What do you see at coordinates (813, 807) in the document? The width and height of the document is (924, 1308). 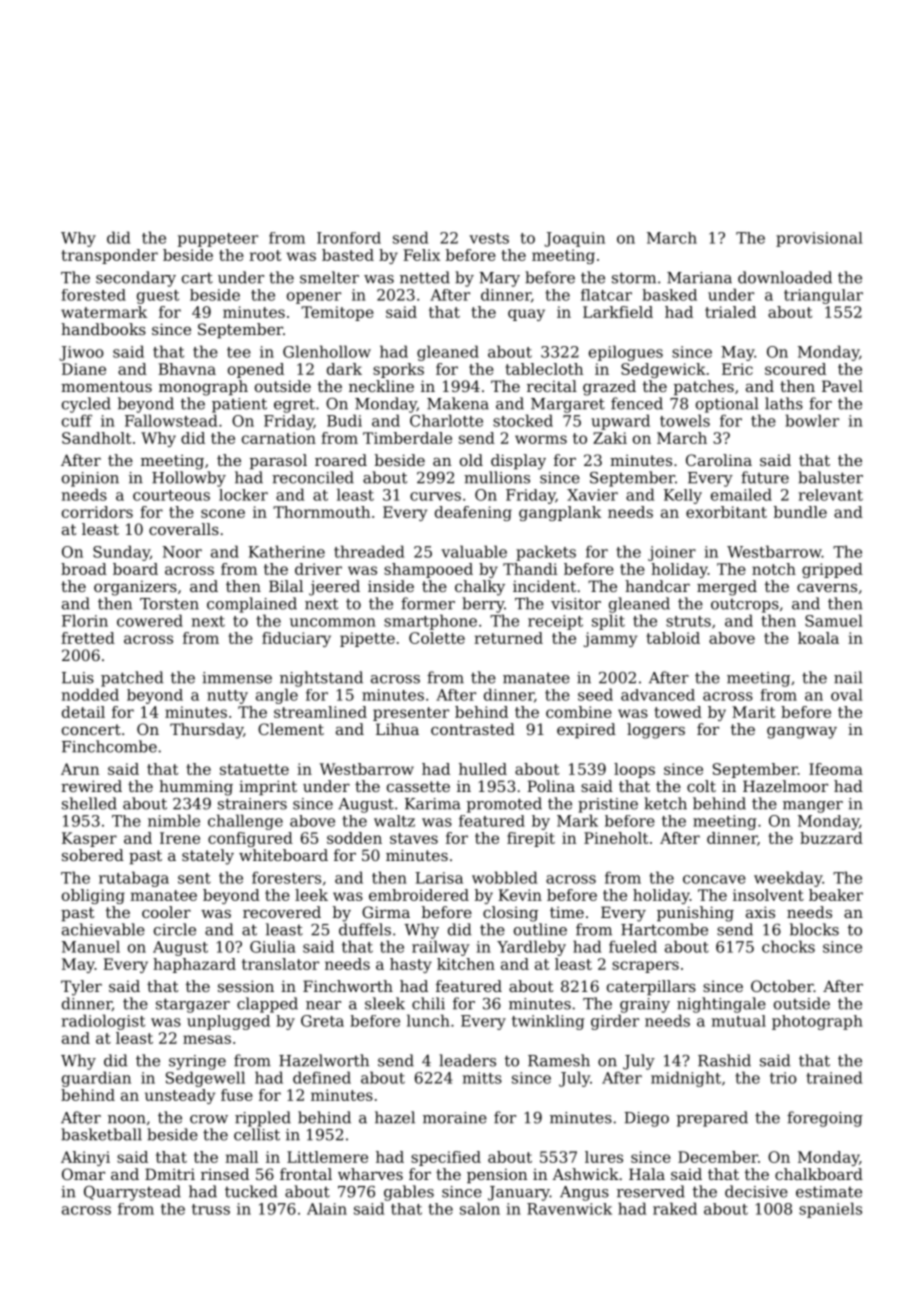 I see `manger` at bounding box center [813, 807].
